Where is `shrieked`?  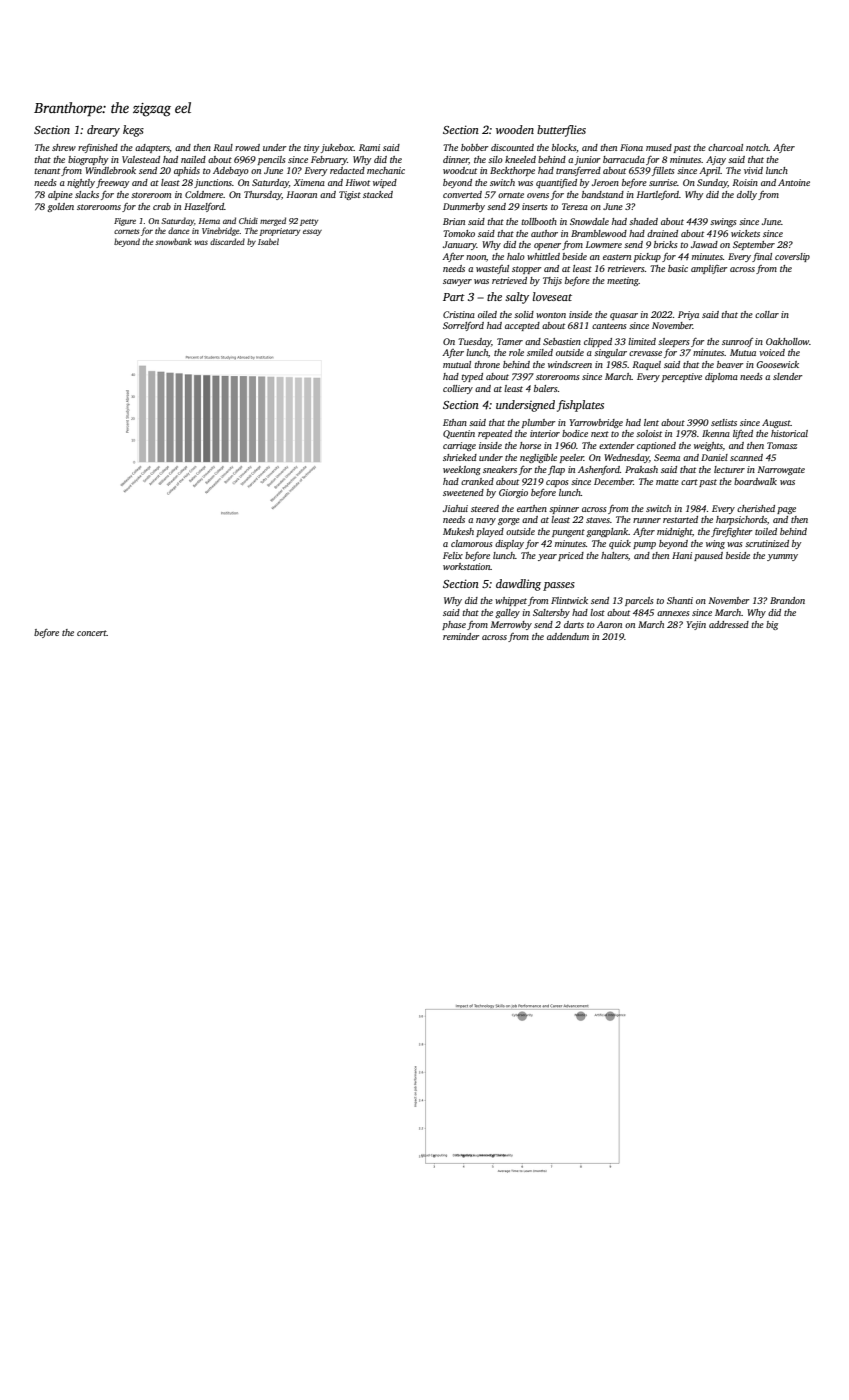
shrieked is located at coordinates (460, 457).
